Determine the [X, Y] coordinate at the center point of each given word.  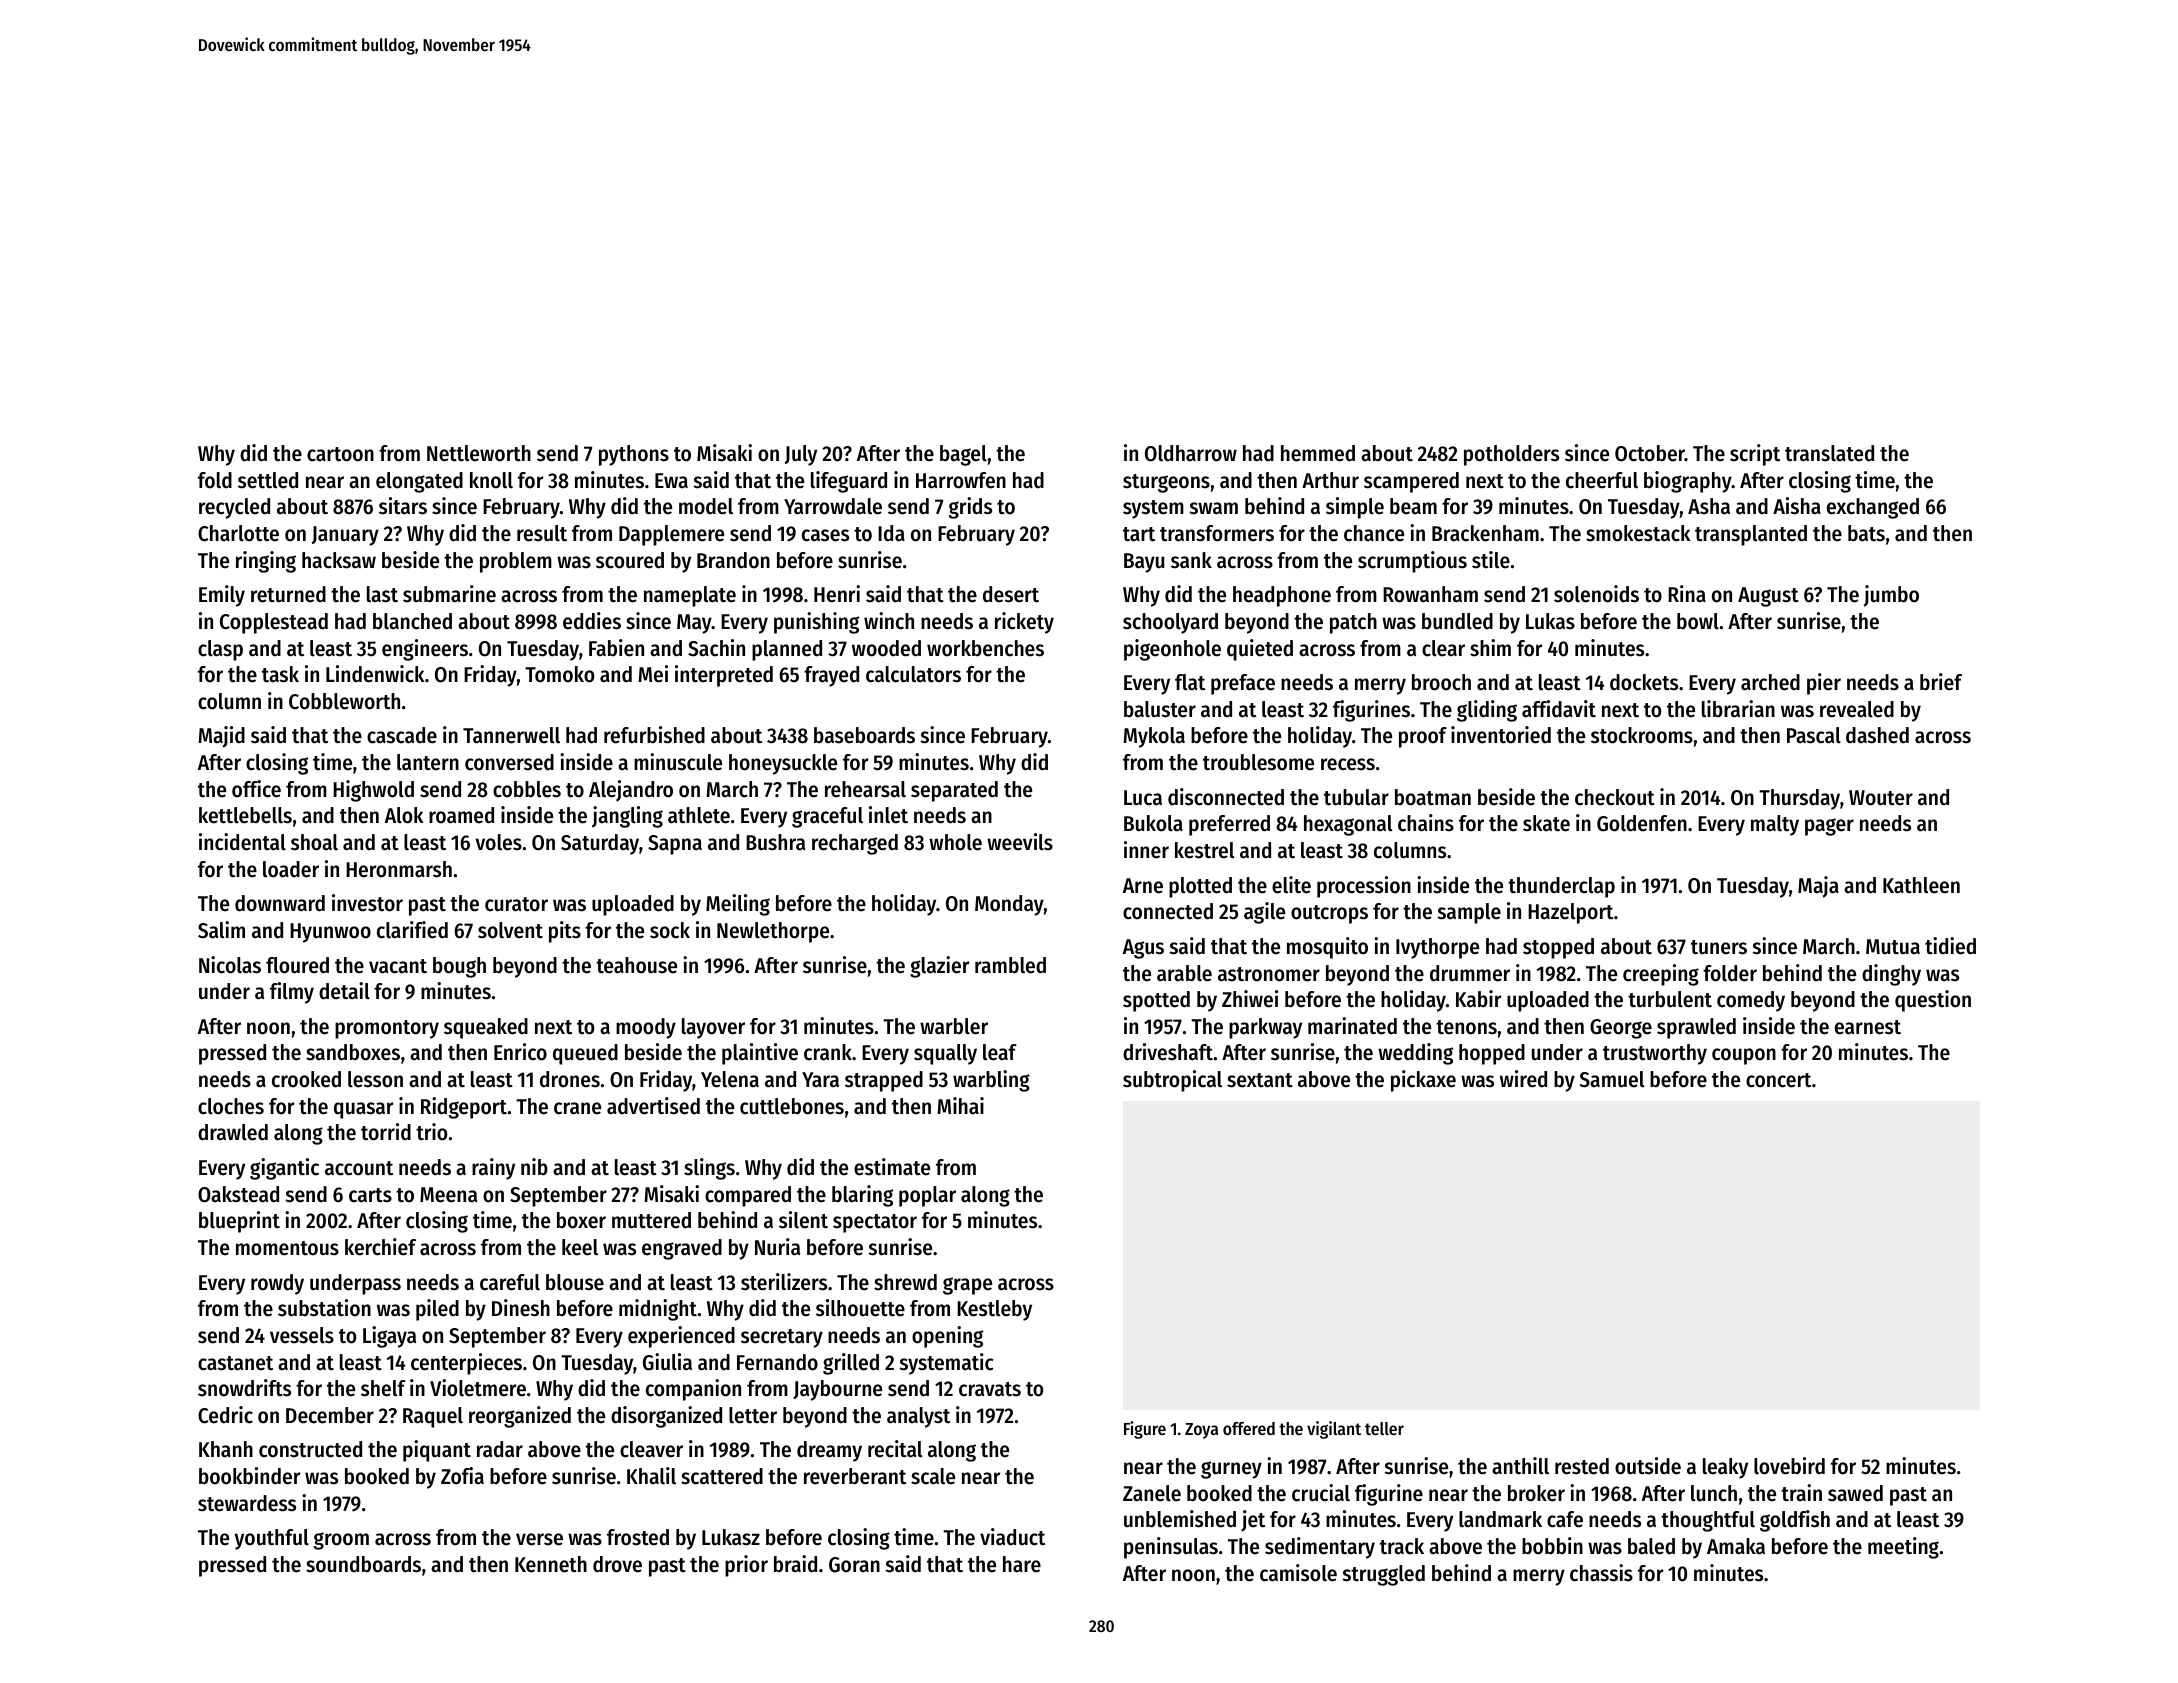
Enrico [520, 1052]
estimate [892, 1167]
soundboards [363, 1564]
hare [1022, 1564]
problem [516, 562]
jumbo [1891, 596]
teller [1384, 1428]
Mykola [1154, 737]
